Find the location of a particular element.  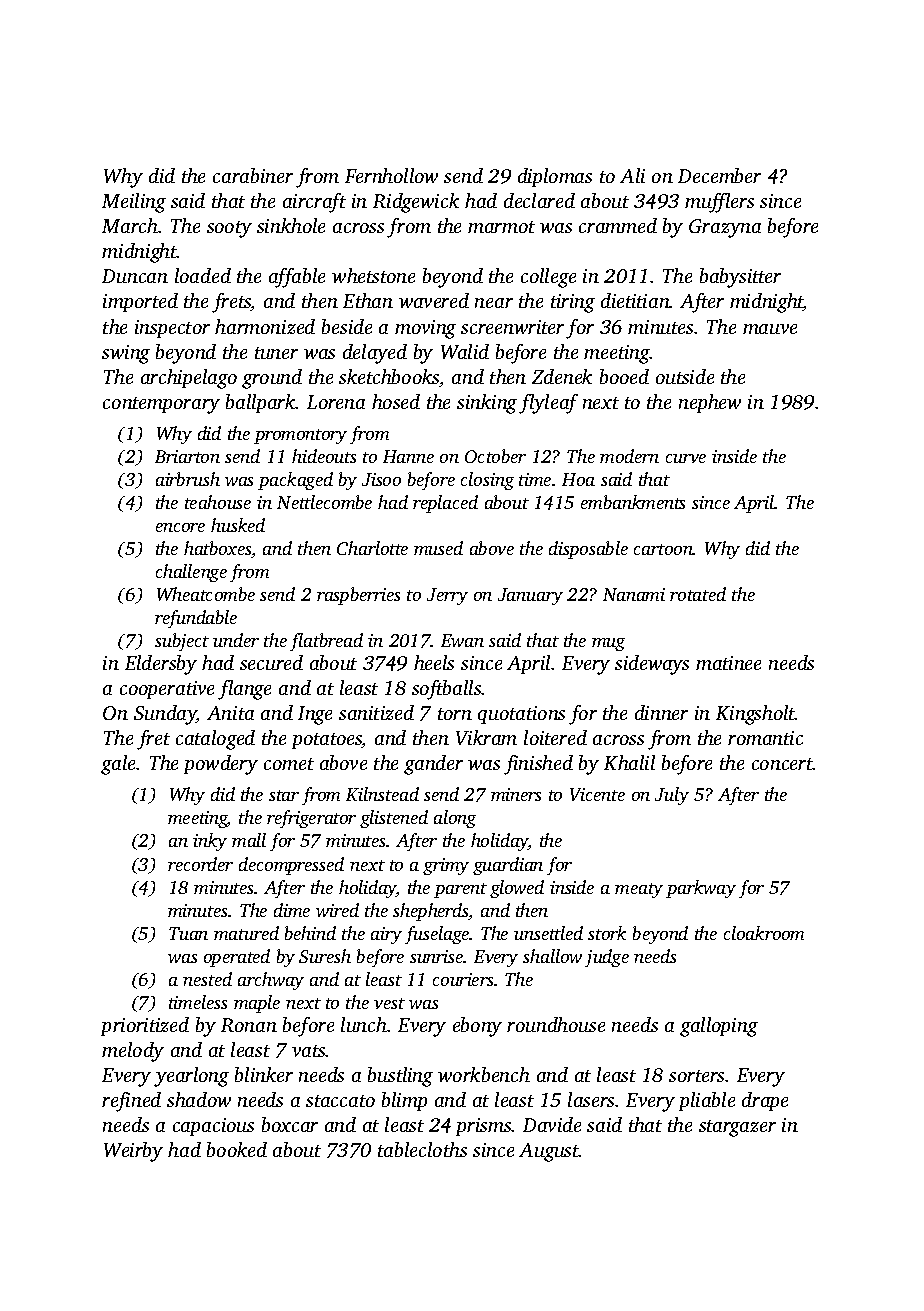

recorder is located at coordinates (200, 864).
